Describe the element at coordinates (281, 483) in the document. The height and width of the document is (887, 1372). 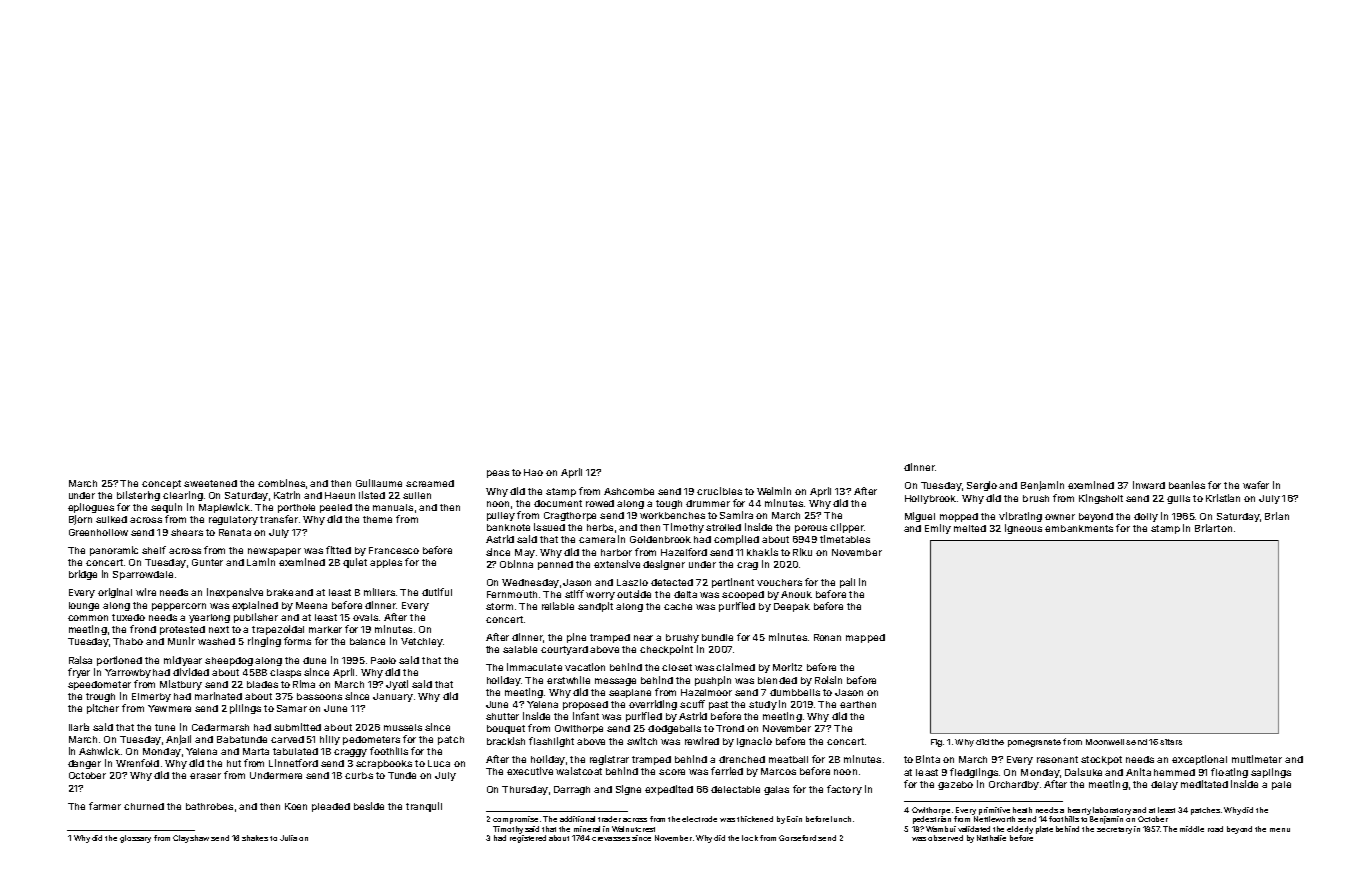
I see `combines` at that location.
